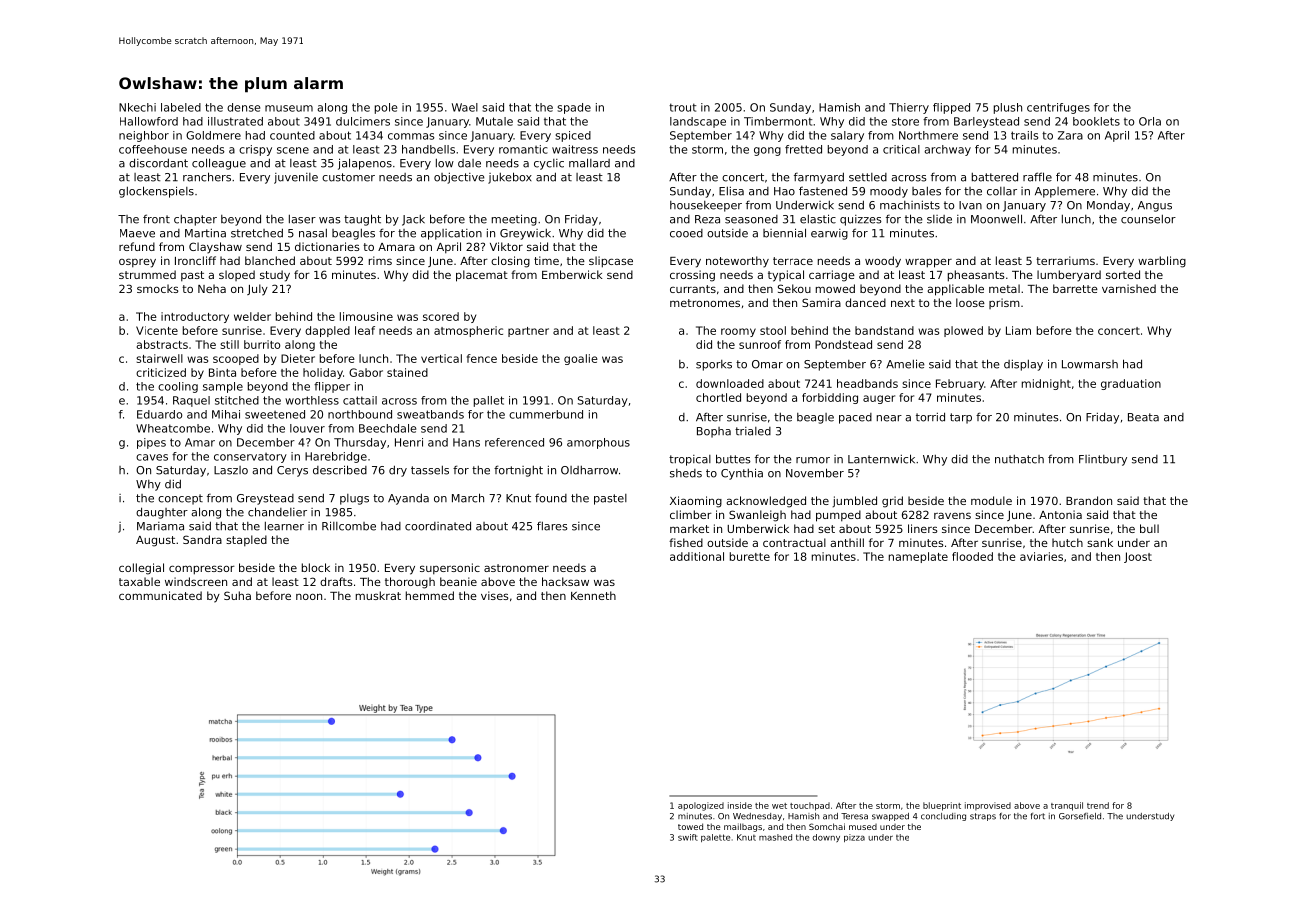 This document has width=1308, height=924. I want to click on dense, so click(243, 107).
